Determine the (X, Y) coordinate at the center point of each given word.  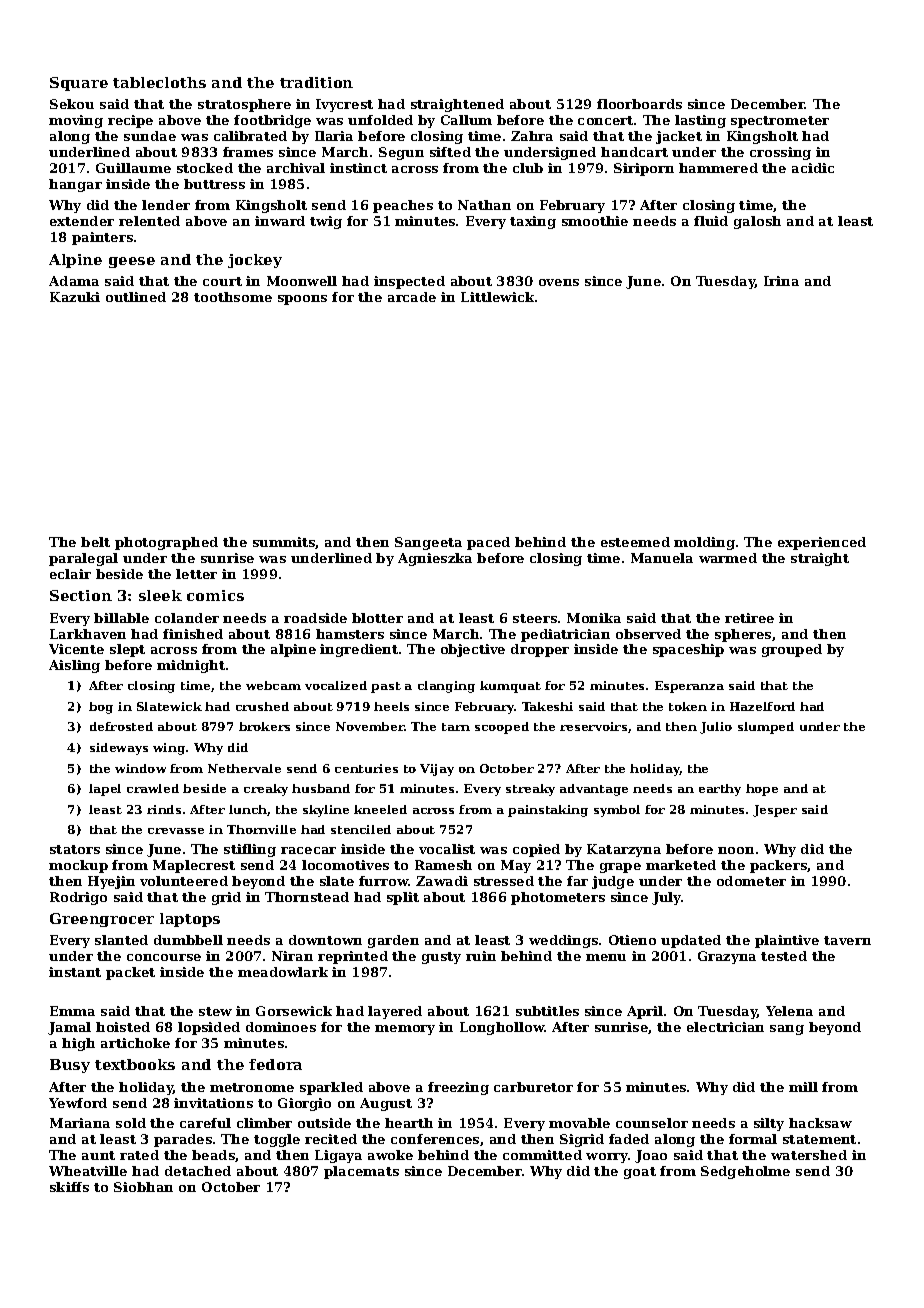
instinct (358, 168)
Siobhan (143, 1187)
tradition (316, 82)
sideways (119, 749)
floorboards (639, 104)
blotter (377, 618)
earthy (720, 790)
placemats (361, 1172)
